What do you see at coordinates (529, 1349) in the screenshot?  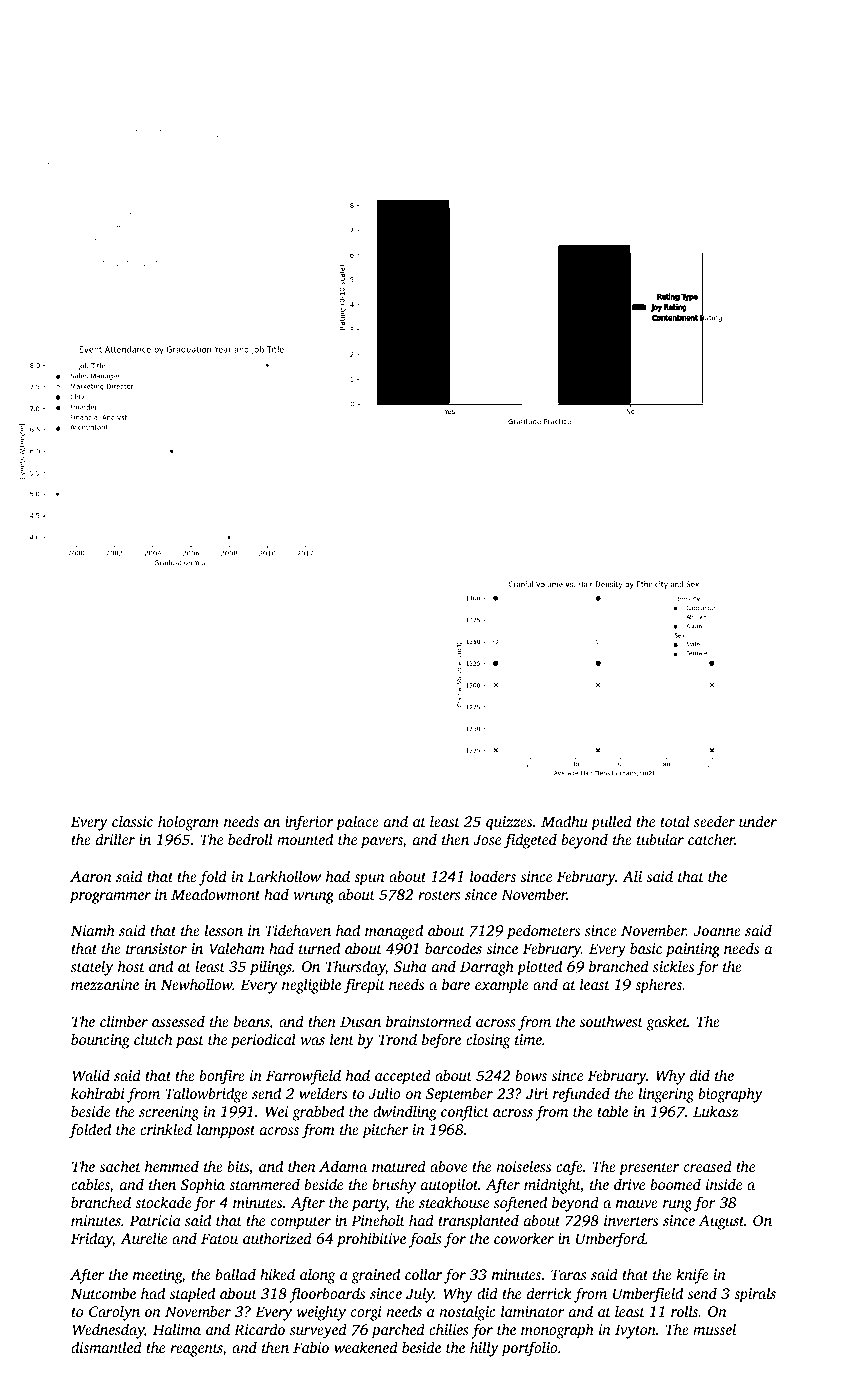 I see `portfolio` at bounding box center [529, 1349].
